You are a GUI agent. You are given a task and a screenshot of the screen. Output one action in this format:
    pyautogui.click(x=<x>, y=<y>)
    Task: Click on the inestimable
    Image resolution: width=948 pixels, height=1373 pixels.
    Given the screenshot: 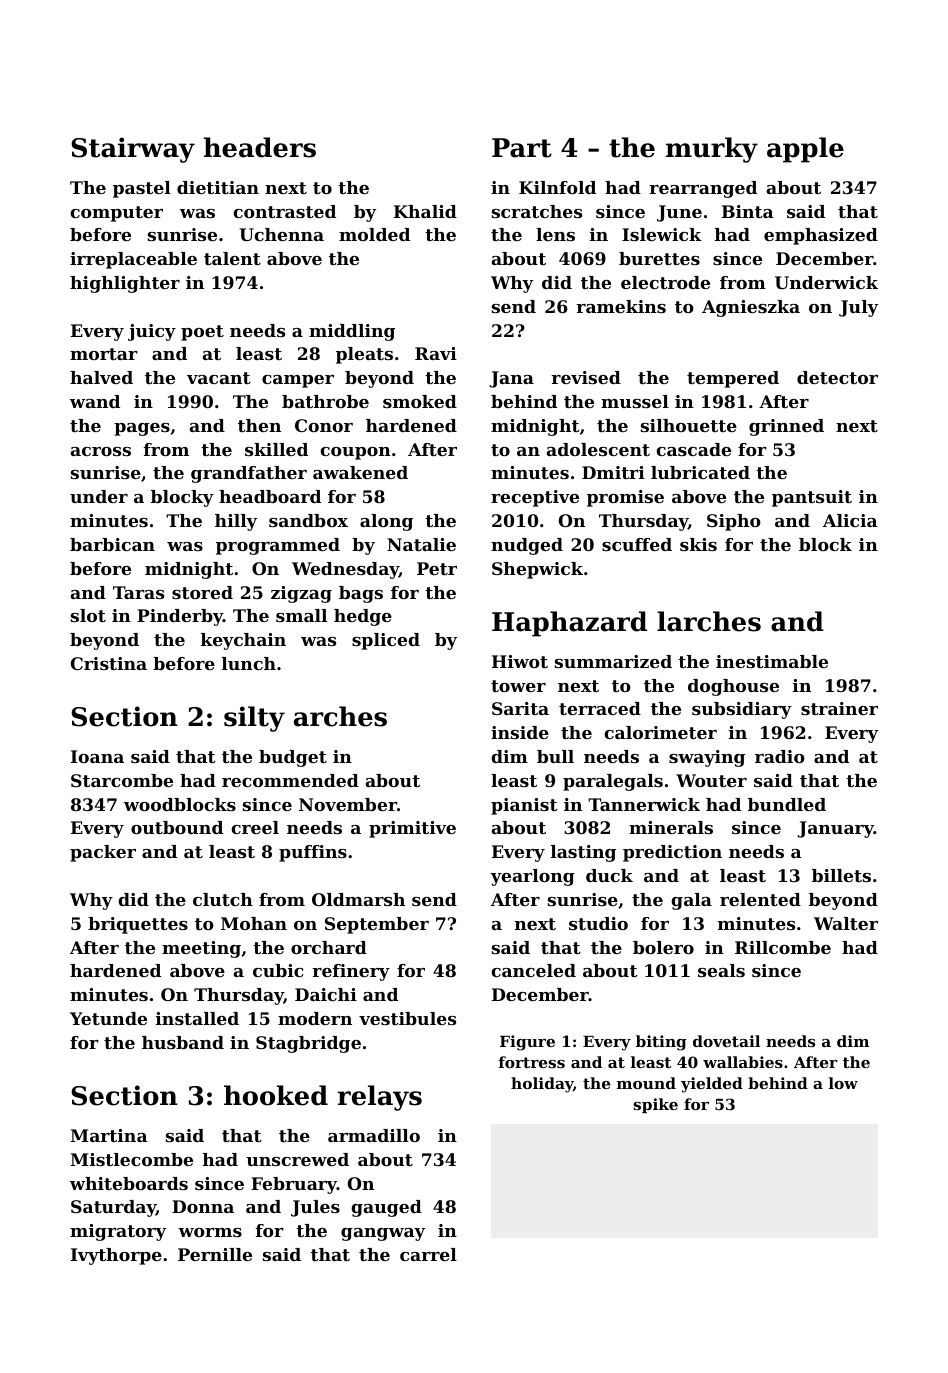 What is the action you would take?
    pyautogui.click(x=772, y=661)
